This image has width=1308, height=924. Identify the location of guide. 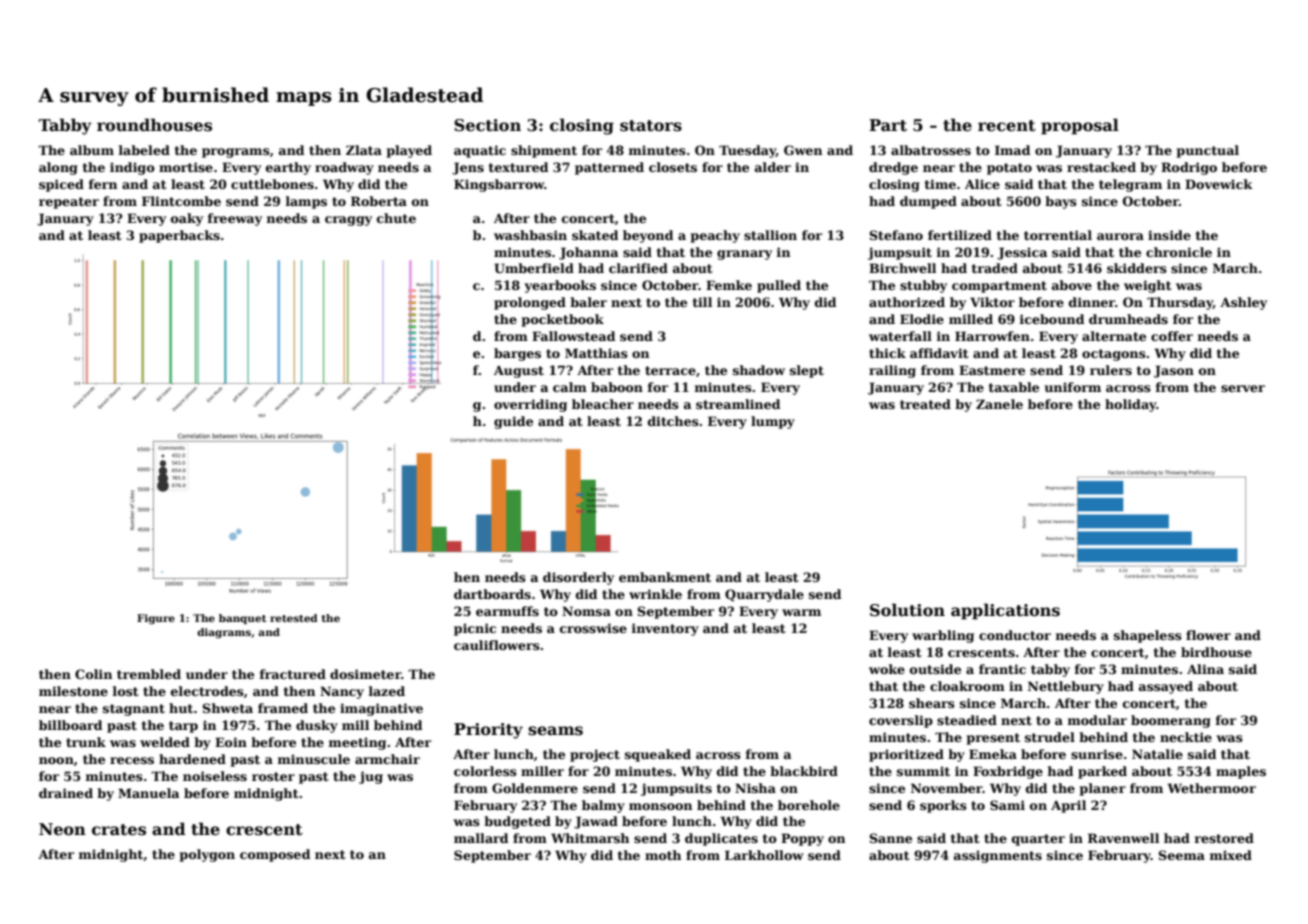
(513, 422).
